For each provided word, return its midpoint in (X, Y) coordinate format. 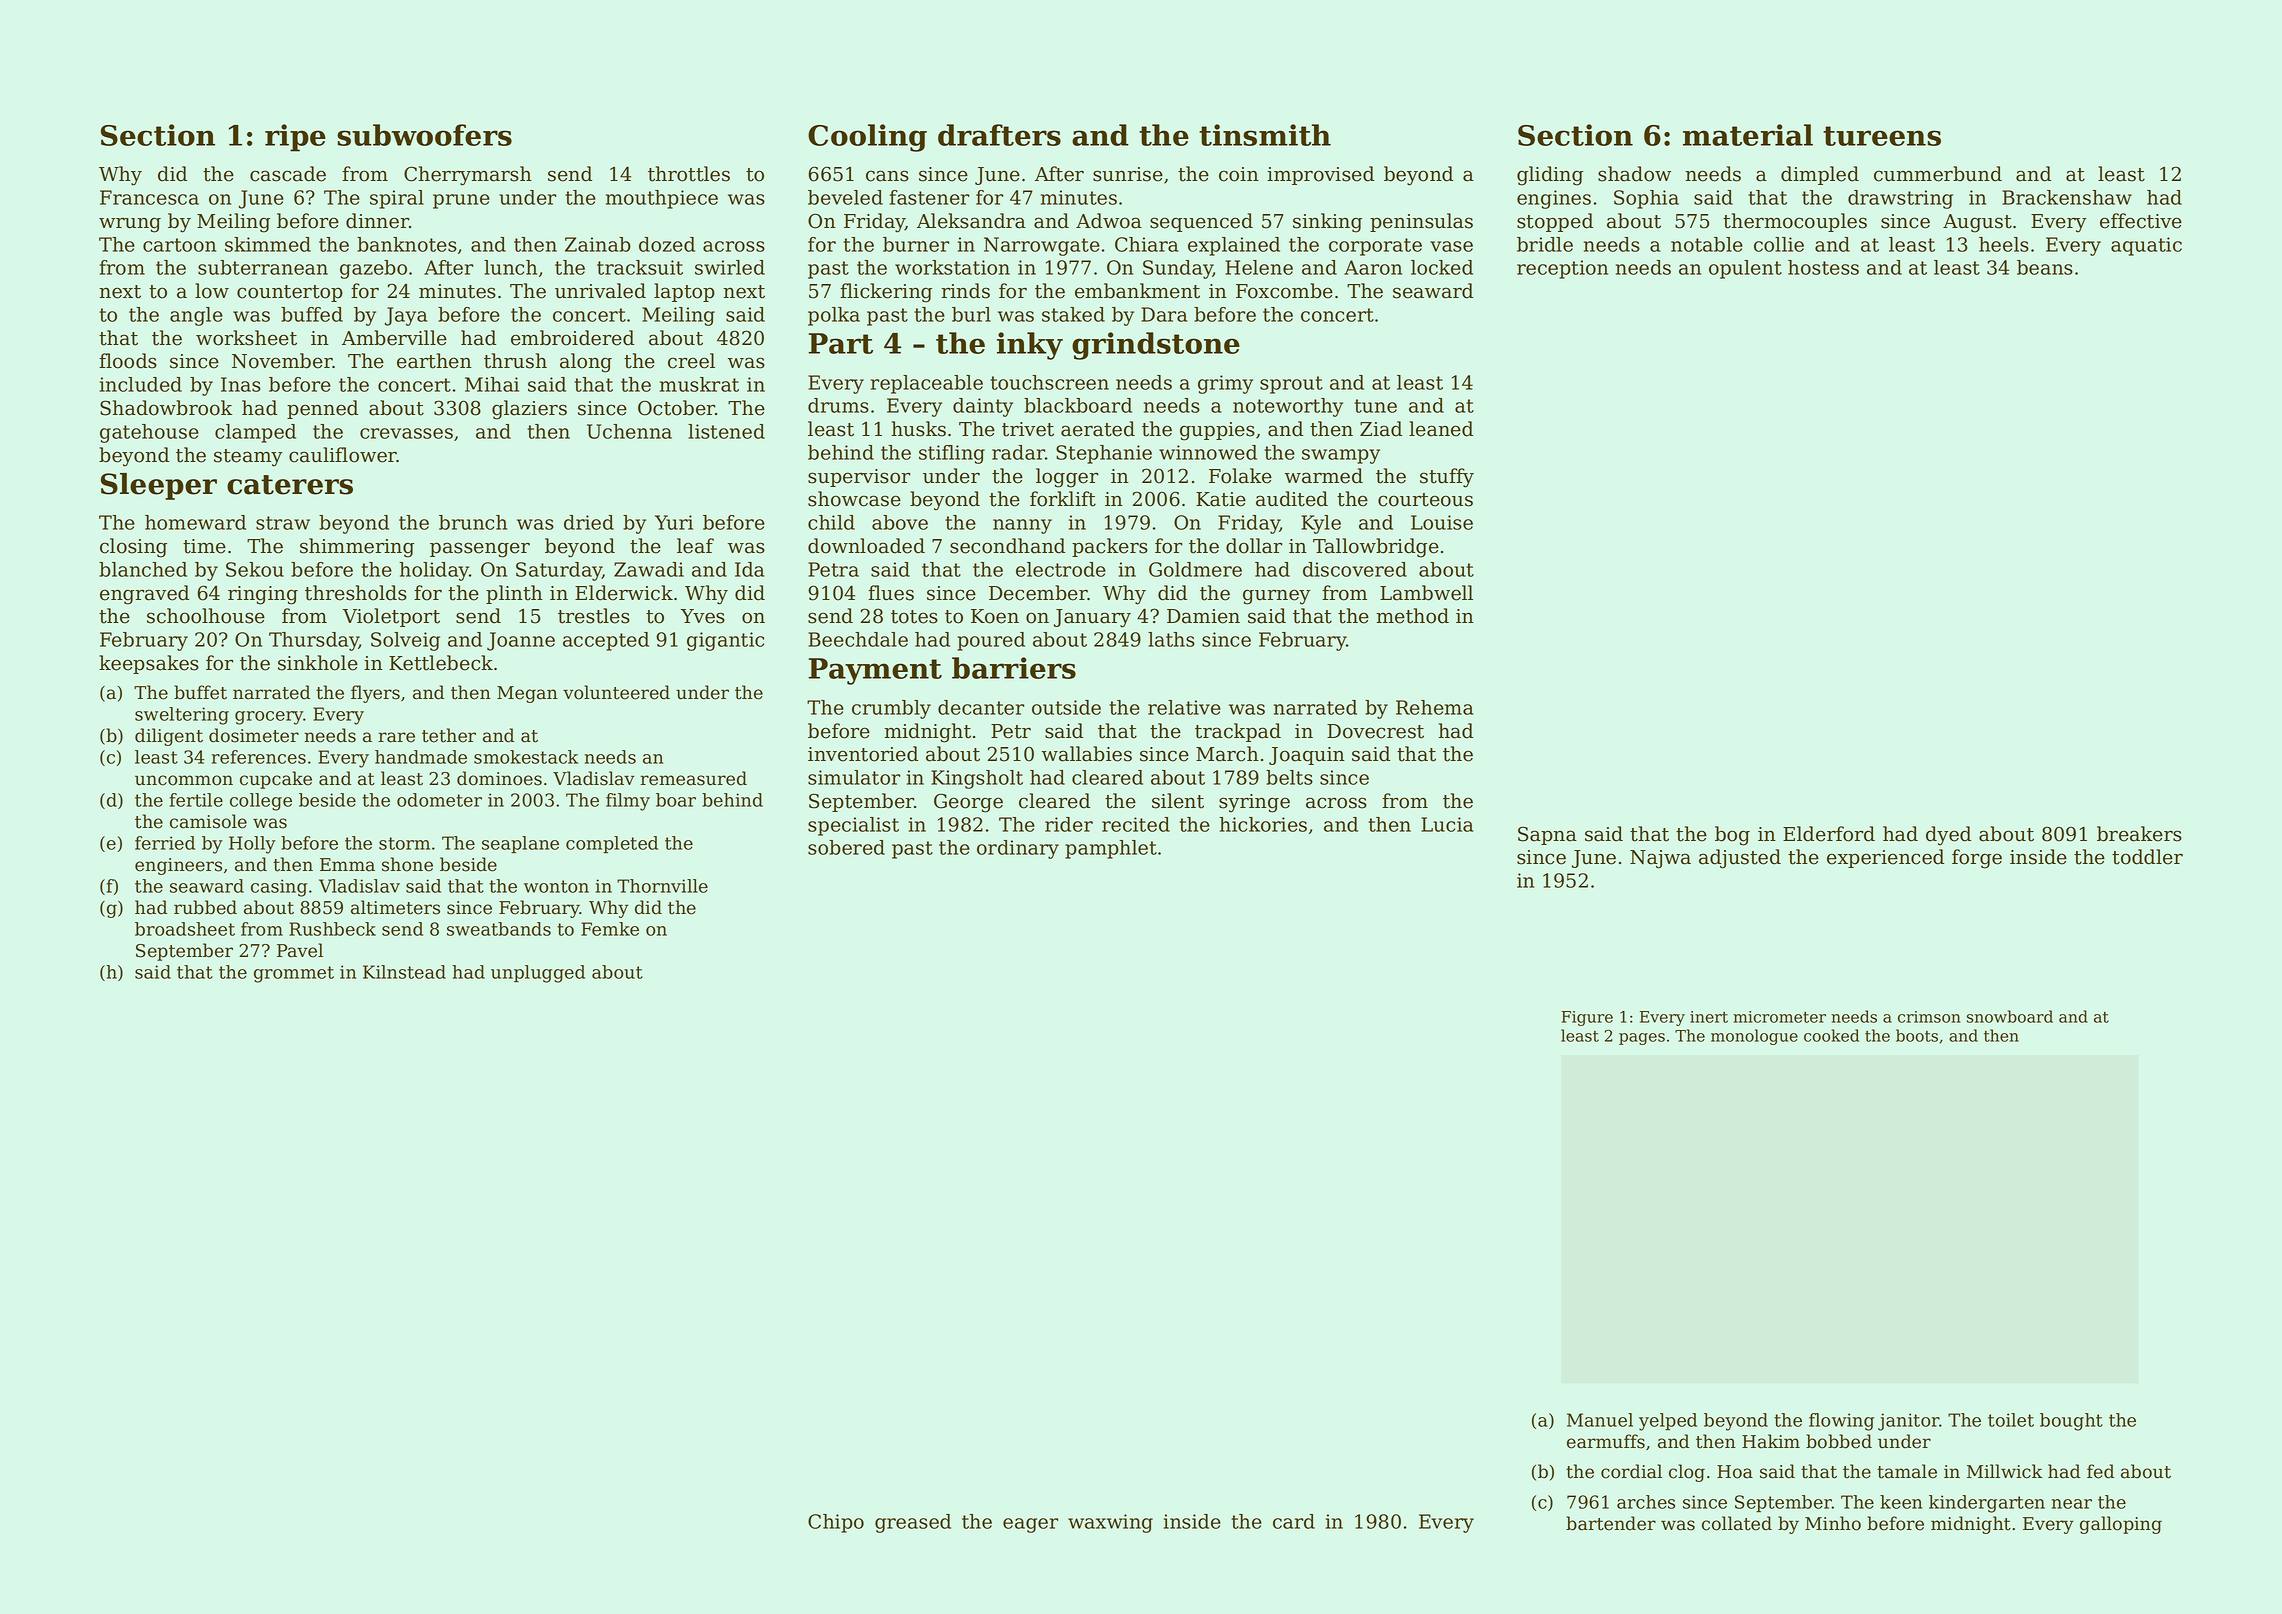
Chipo (836, 1523)
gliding (1550, 176)
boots (1917, 1035)
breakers (2139, 834)
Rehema (1434, 707)
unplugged (538, 974)
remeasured (693, 778)
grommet (294, 974)
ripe (295, 138)
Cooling (867, 138)
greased (913, 1523)
